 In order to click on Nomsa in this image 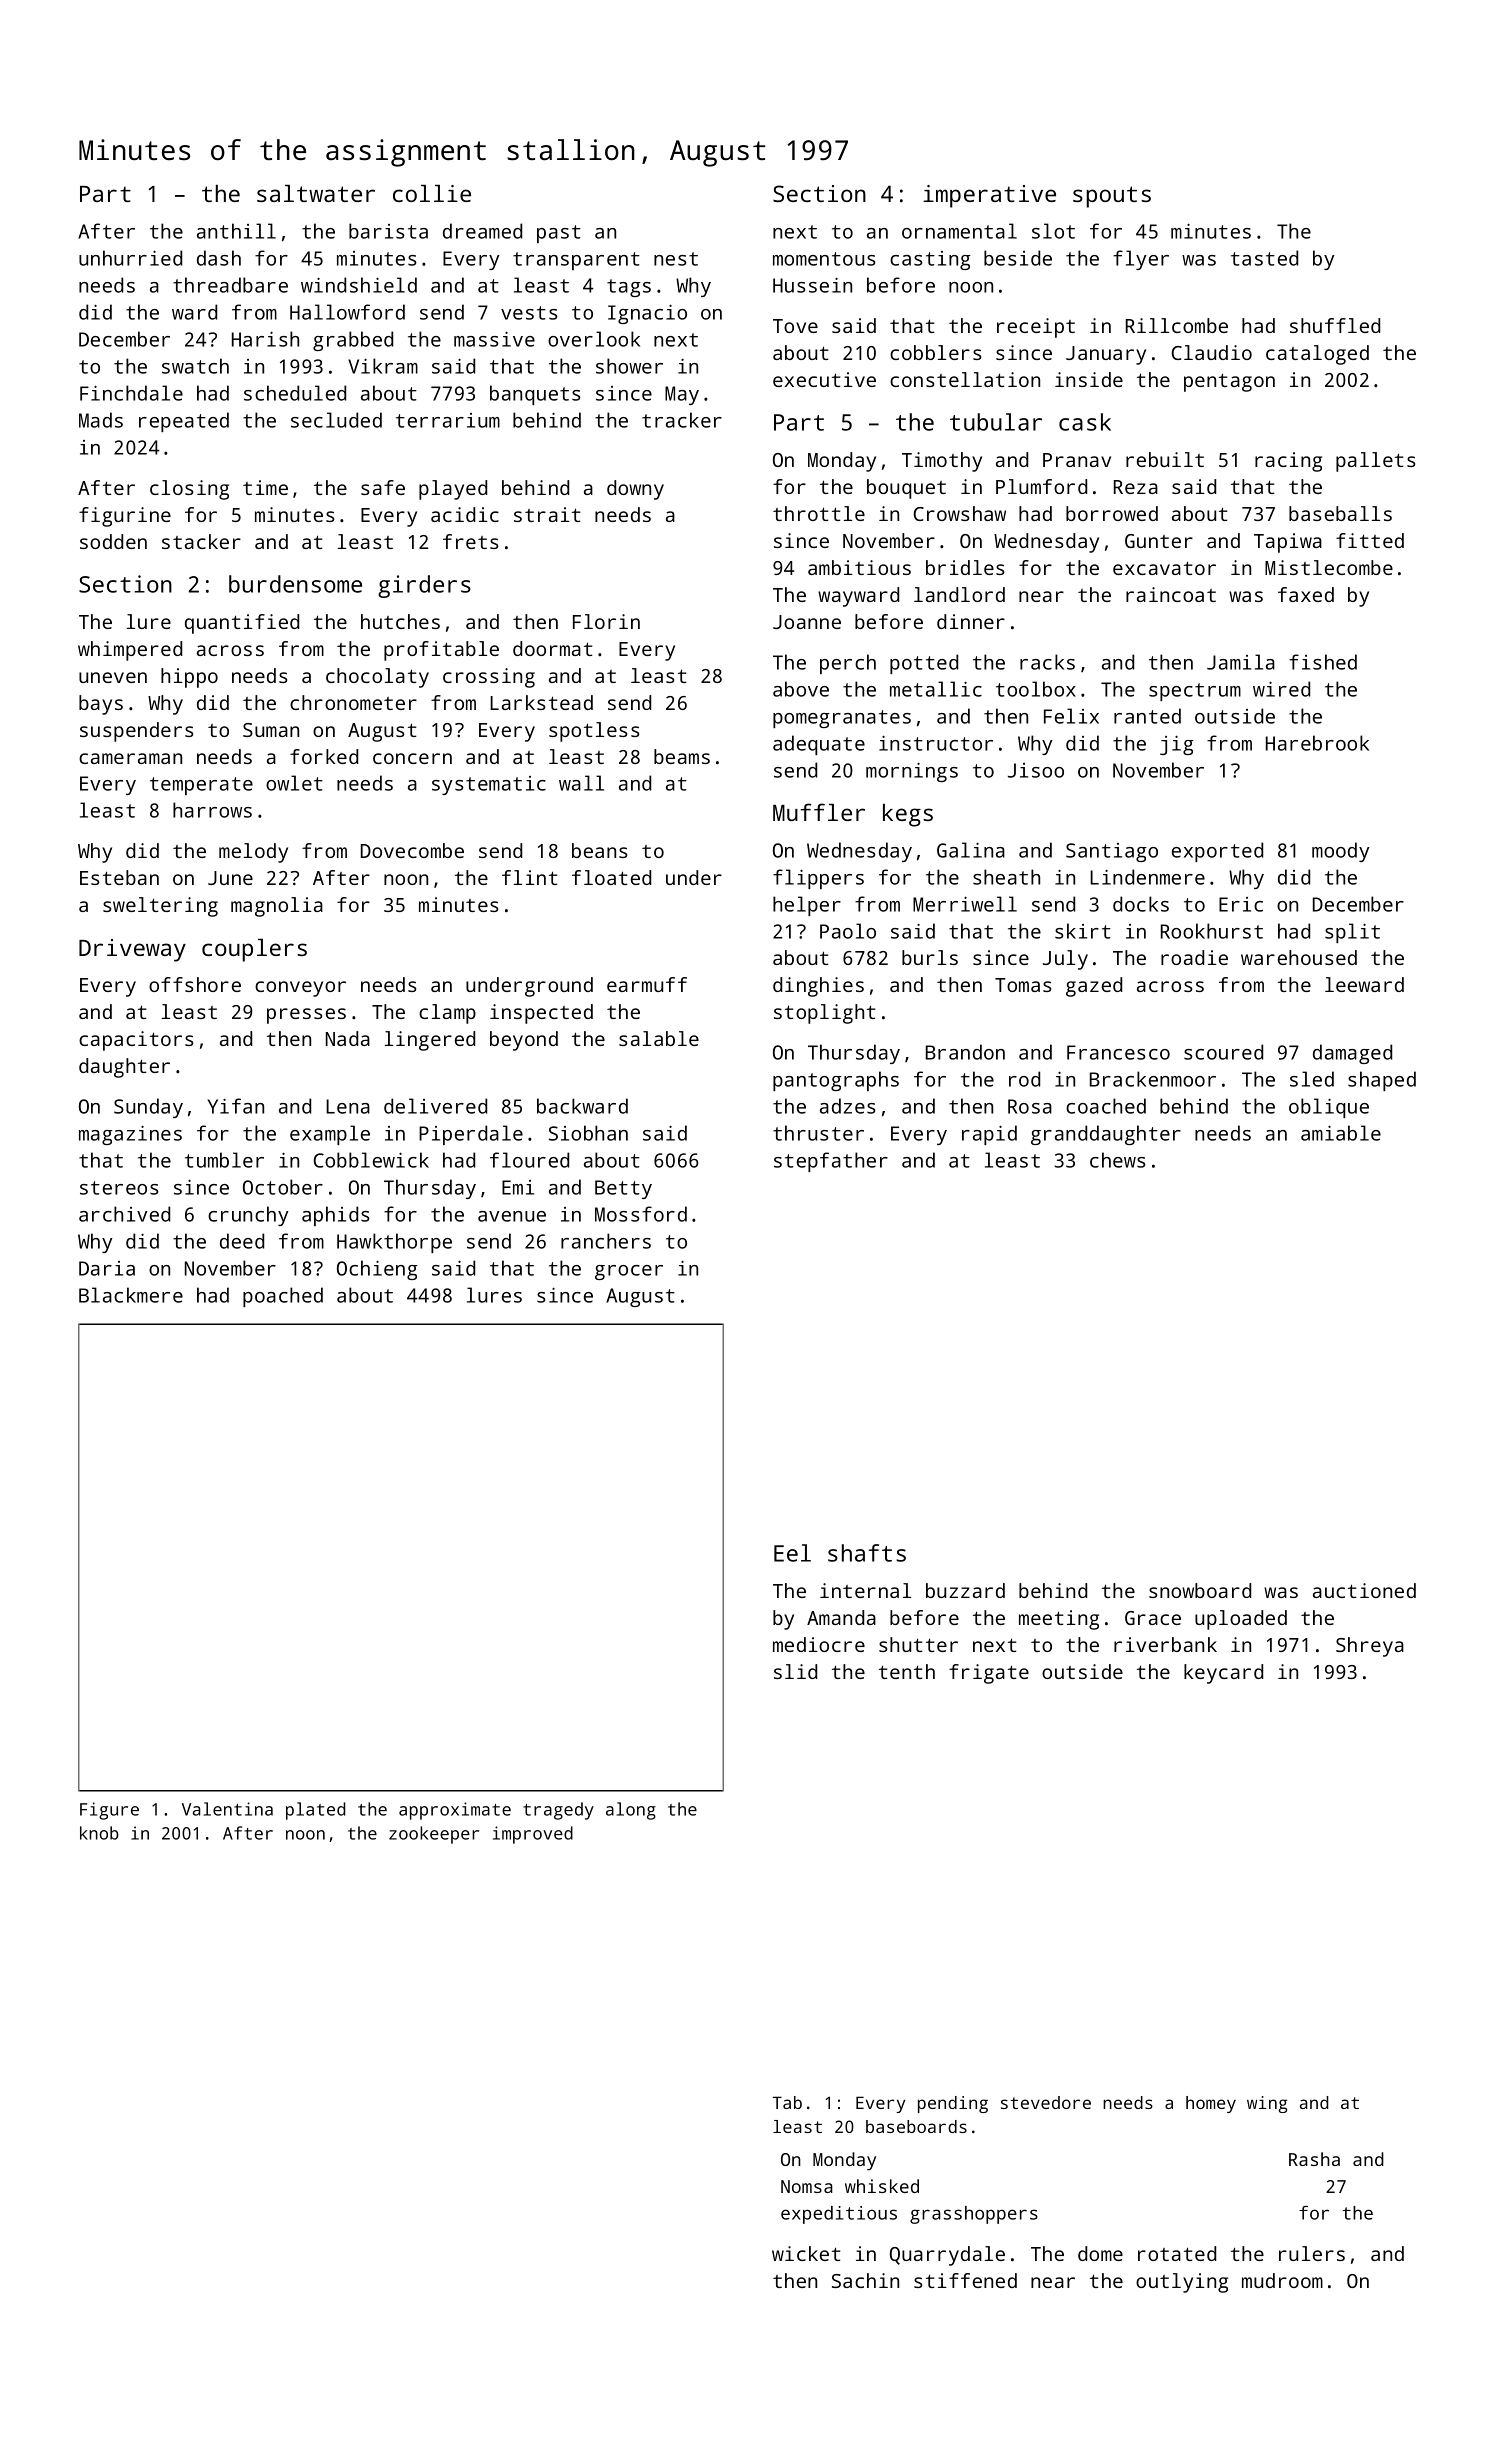, I will do `click(807, 2186)`.
